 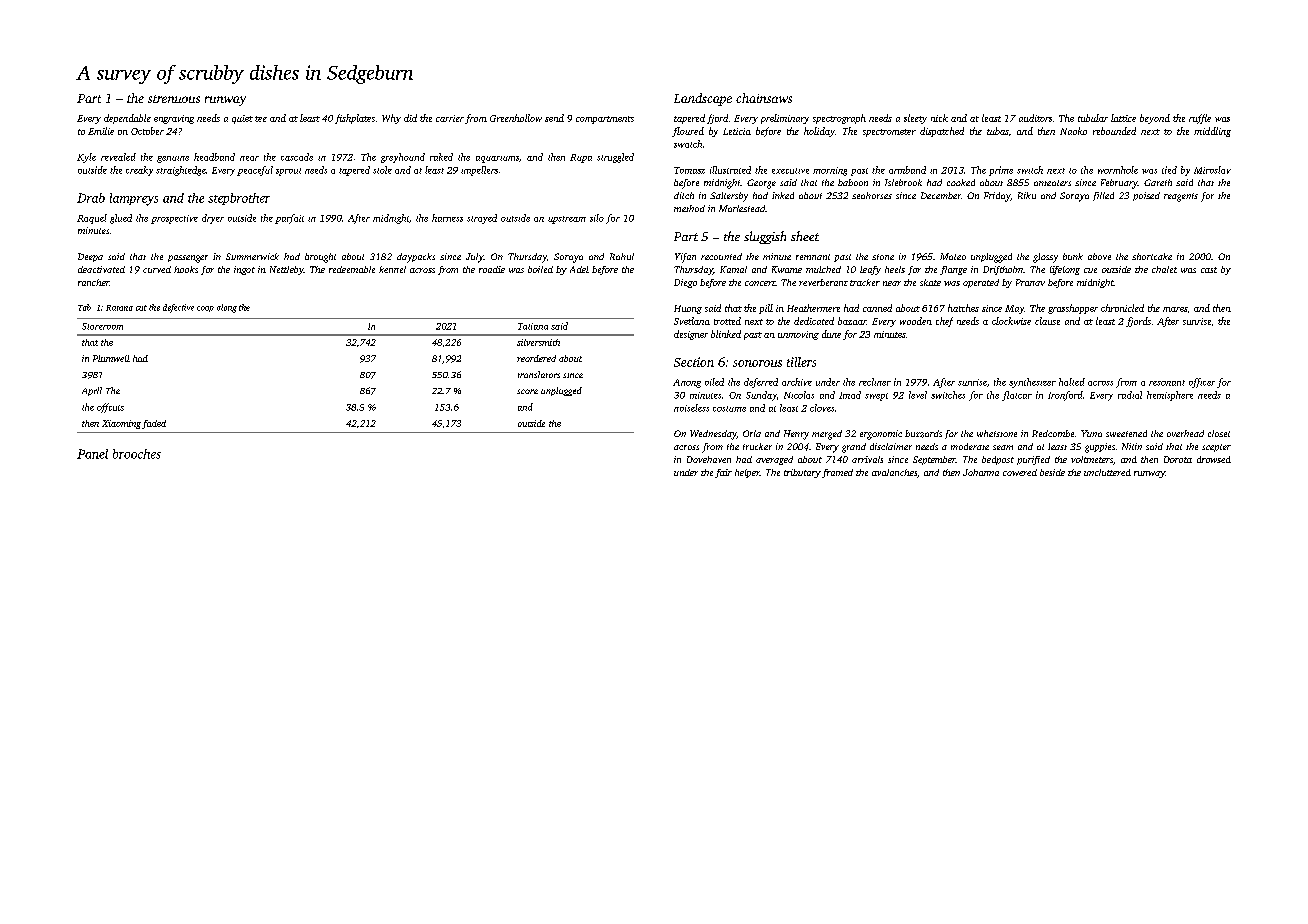 I want to click on ruffle, so click(x=1200, y=119).
